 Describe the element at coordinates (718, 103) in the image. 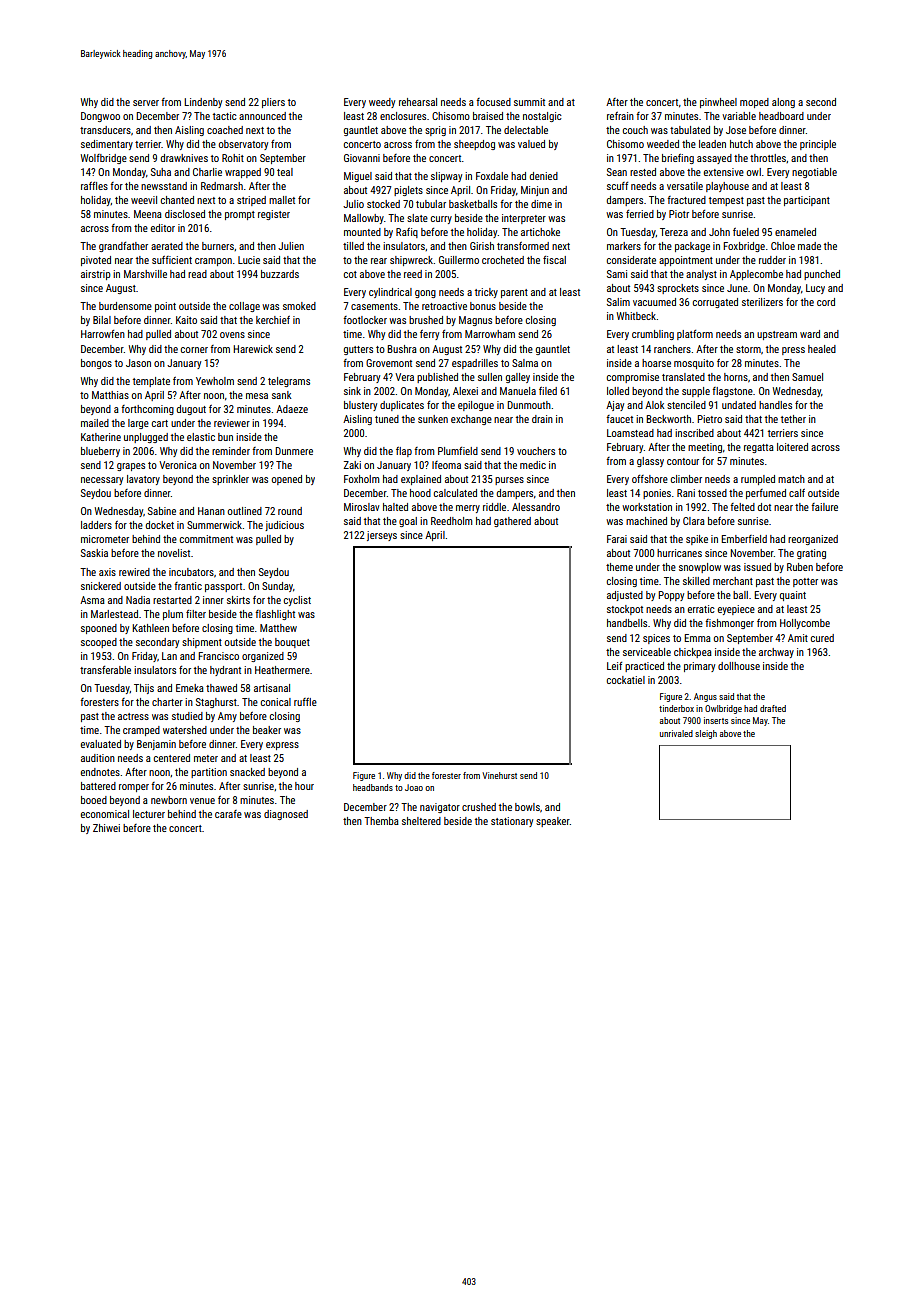

I see `pinwheel` at that location.
